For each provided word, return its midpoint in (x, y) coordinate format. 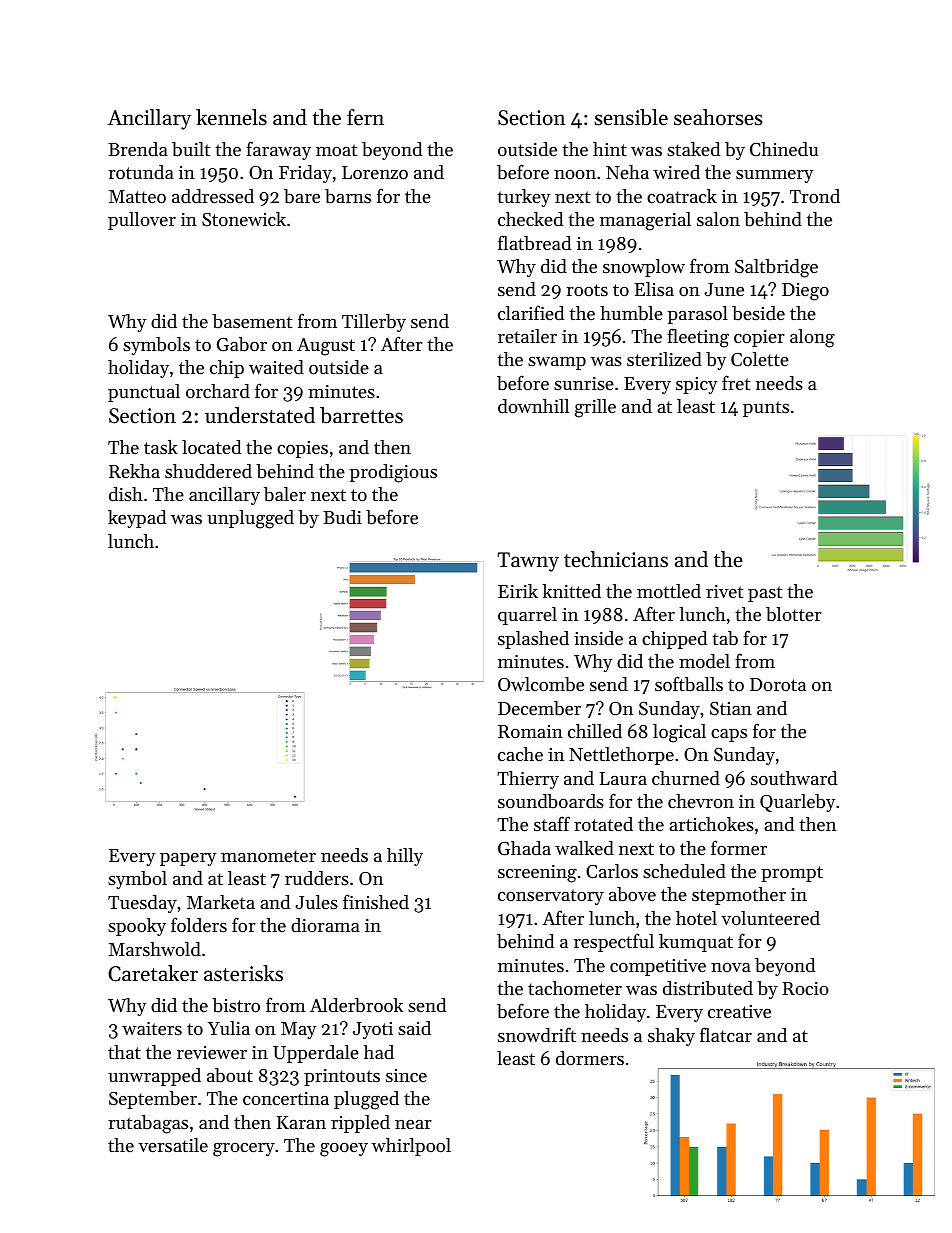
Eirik (518, 591)
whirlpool (411, 1147)
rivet (724, 591)
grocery (244, 1150)
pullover (142, 221)
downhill (533, 406)
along (812, 338)
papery (188, 859)
